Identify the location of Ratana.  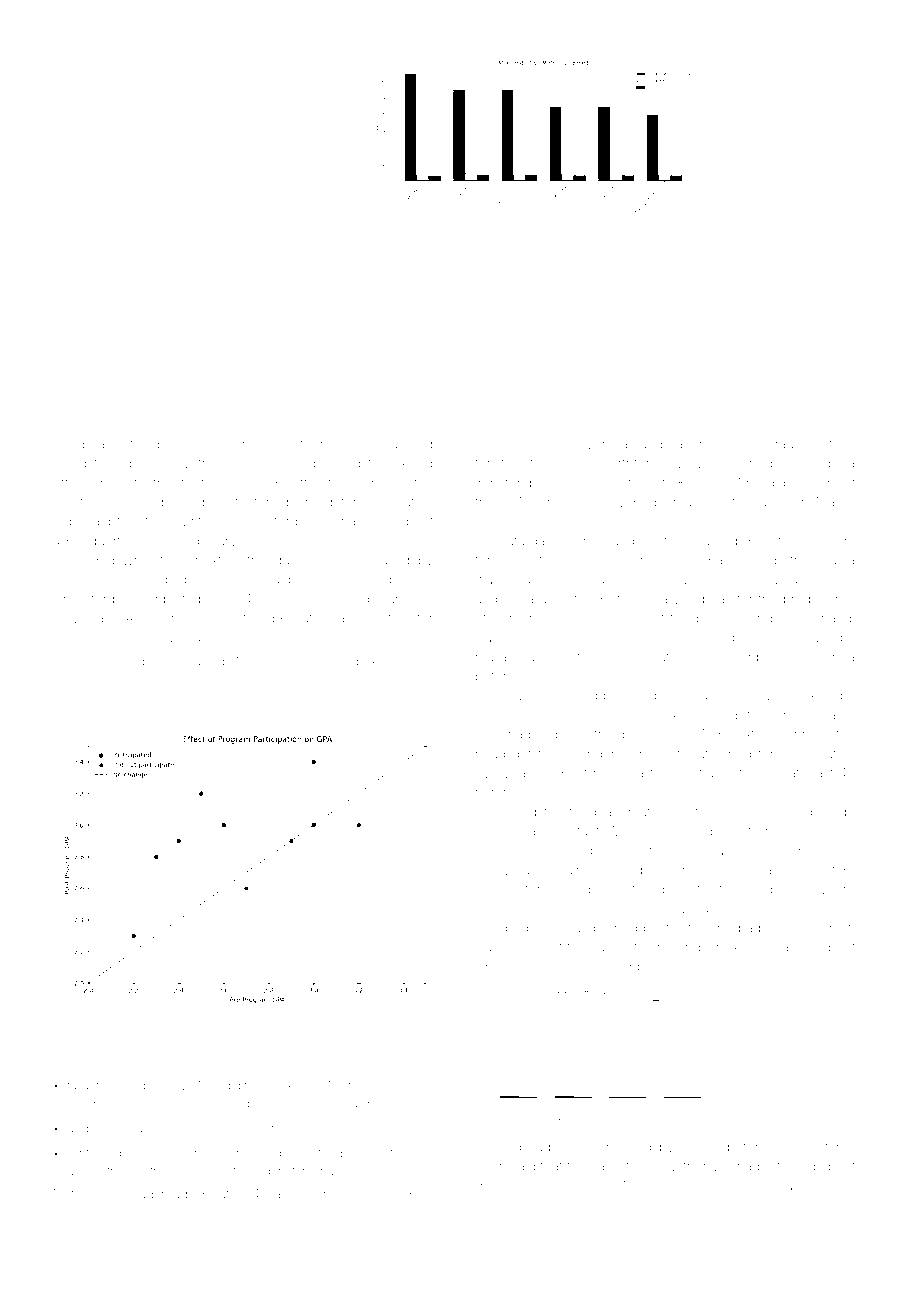
(183, 661).
